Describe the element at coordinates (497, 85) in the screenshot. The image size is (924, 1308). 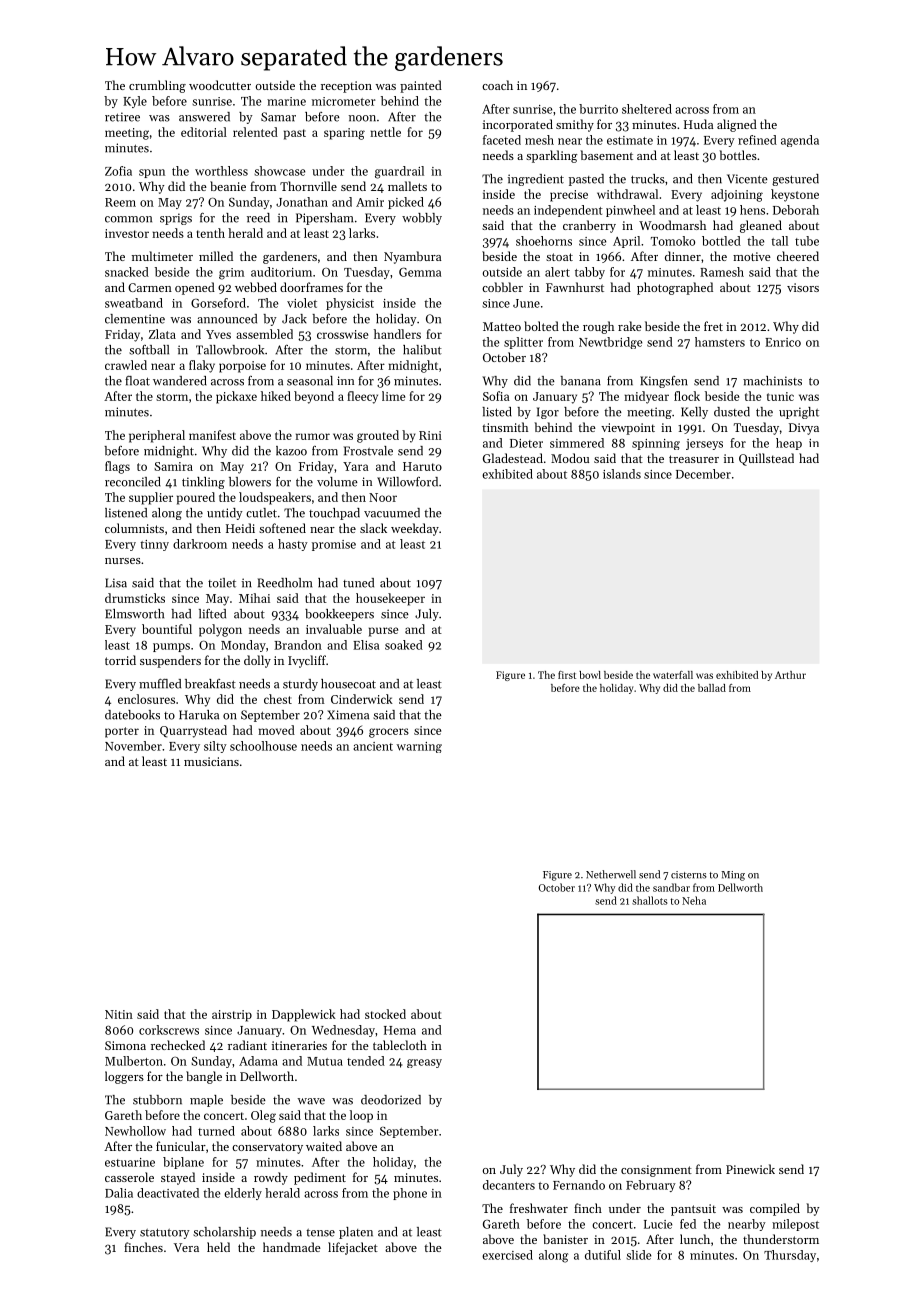
I see `coach` at that location.
